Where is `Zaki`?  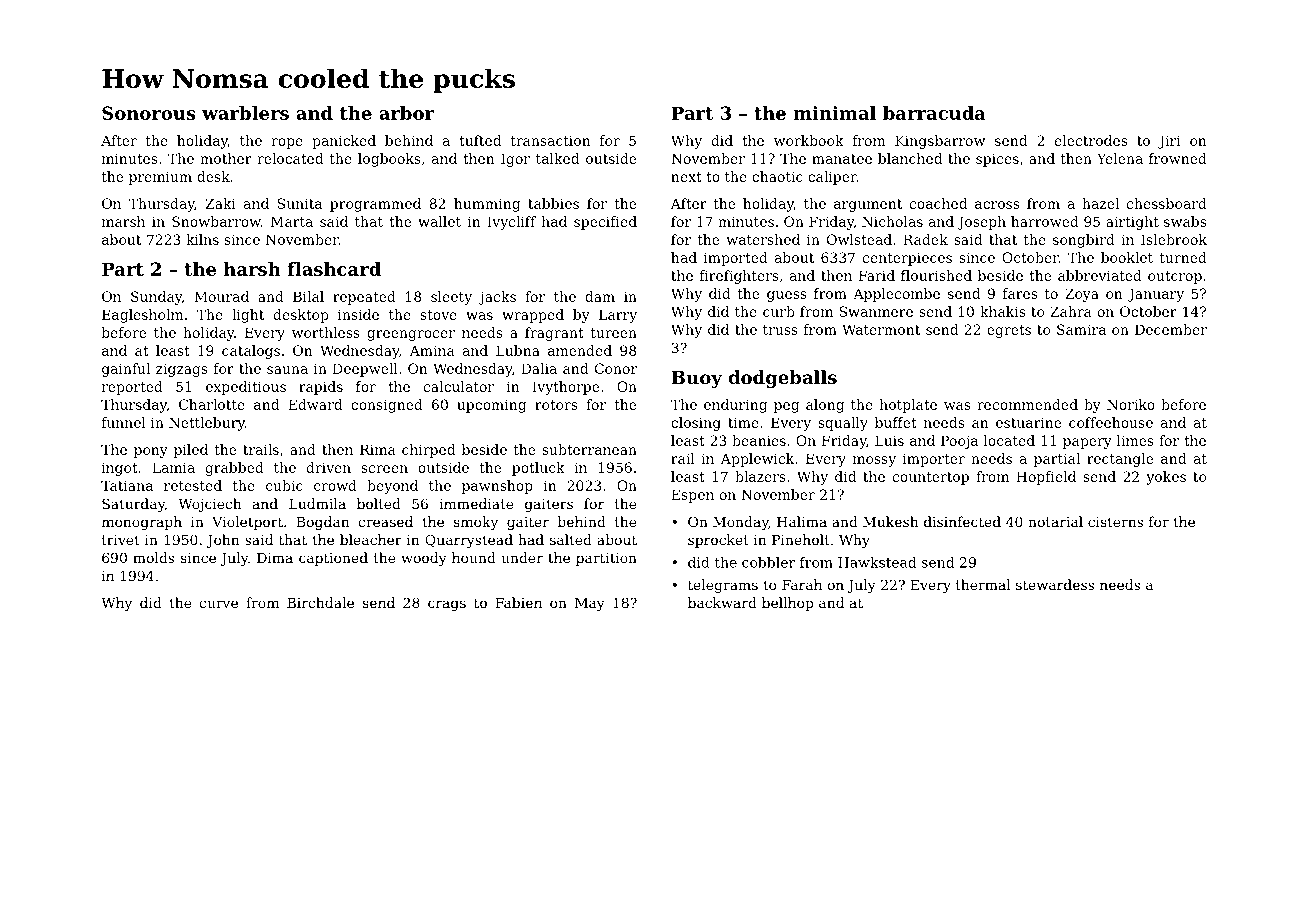
Zaki is located at coordinates (220, 203).
